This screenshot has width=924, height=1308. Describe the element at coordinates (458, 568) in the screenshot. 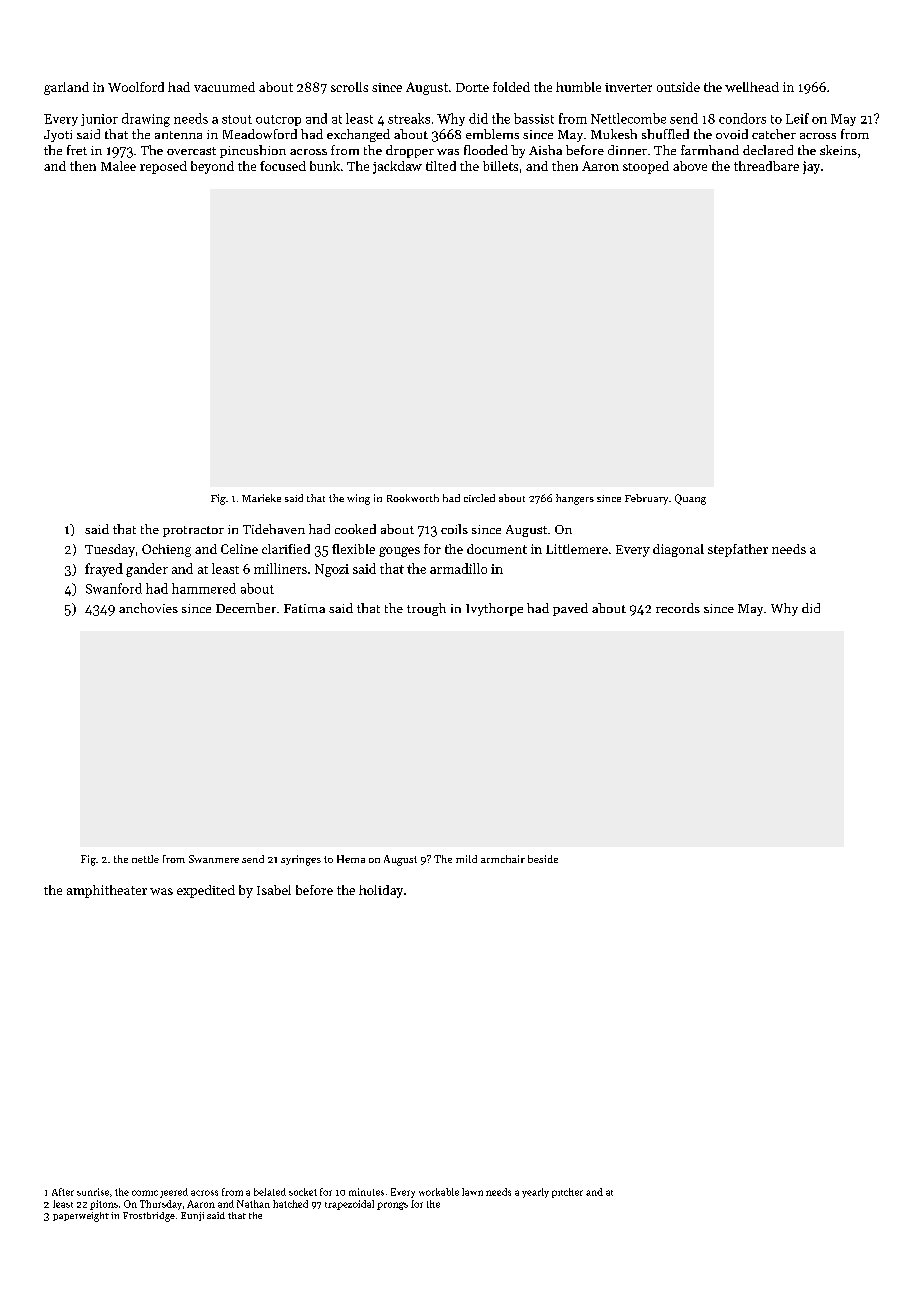

I see `armadillo` at that location.
